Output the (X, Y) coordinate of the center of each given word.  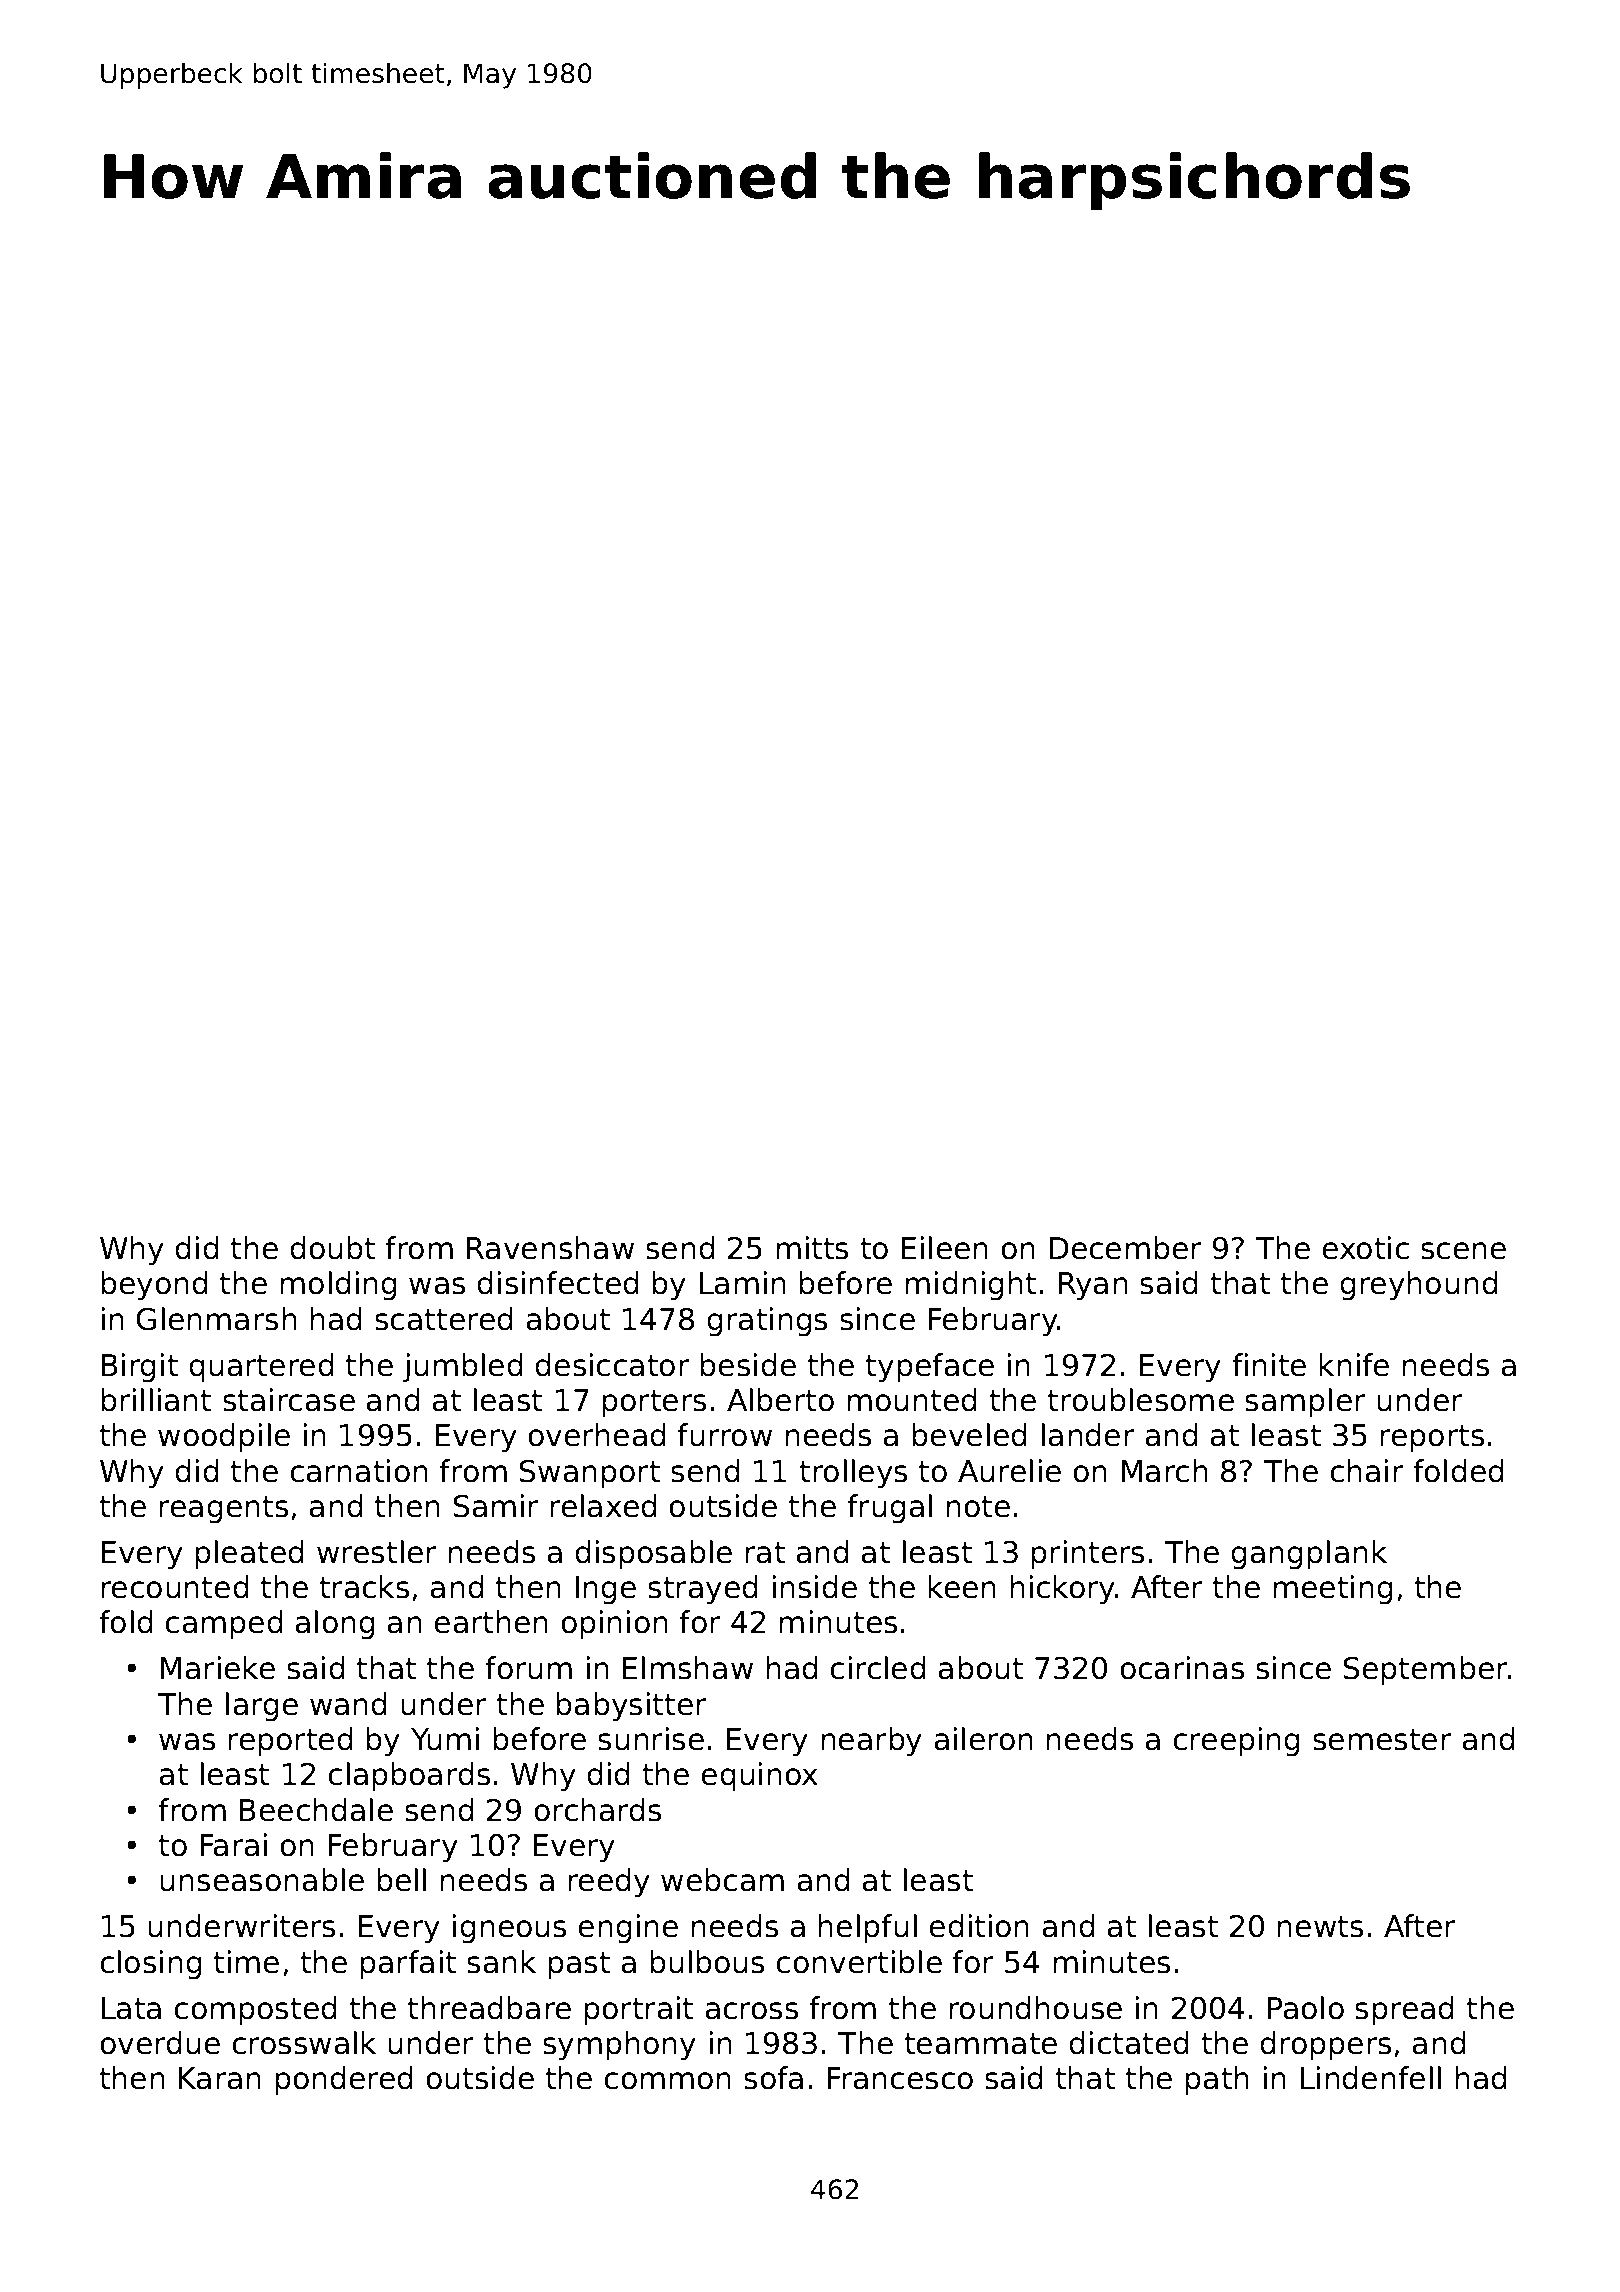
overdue (160, 2043)
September (1426, 1670)
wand (348, 1704)
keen (962, 1587)
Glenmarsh (216, 1319)
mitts (812, 1248)
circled (878, 1668)
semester (1382, 1740)
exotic (1365, 1248)
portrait (638, 2010)
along (335, 1624)
